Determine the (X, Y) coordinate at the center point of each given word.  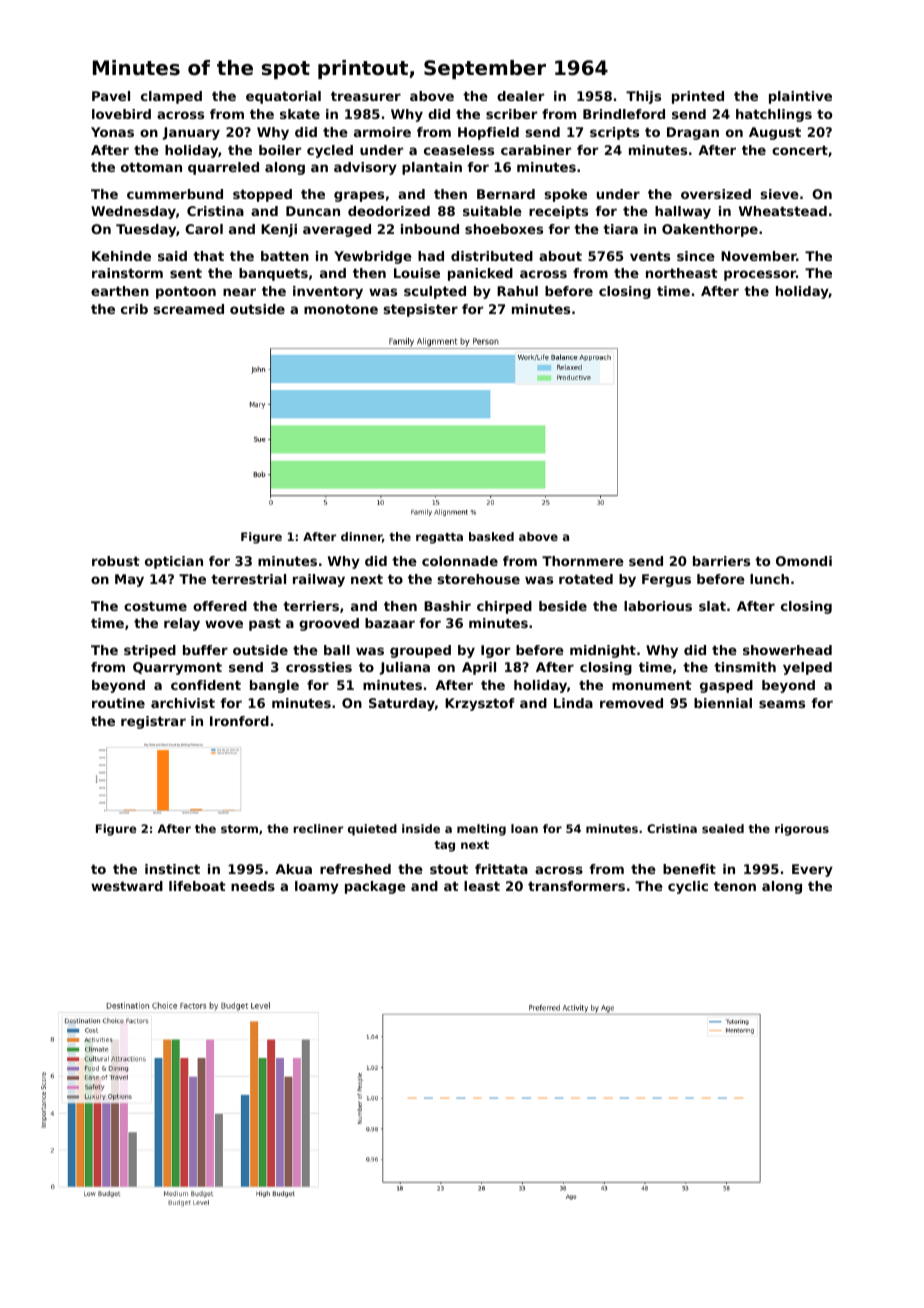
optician (174, 562)
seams (782, 704)
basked (491, 536)
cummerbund (175, 194)
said (172, 256)
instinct (172, 869)
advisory (365, 168)
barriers (721, 561)
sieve (780, 194)
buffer (205, 650)
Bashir (447, 606)
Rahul (517, 291)
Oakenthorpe (710, 230)
